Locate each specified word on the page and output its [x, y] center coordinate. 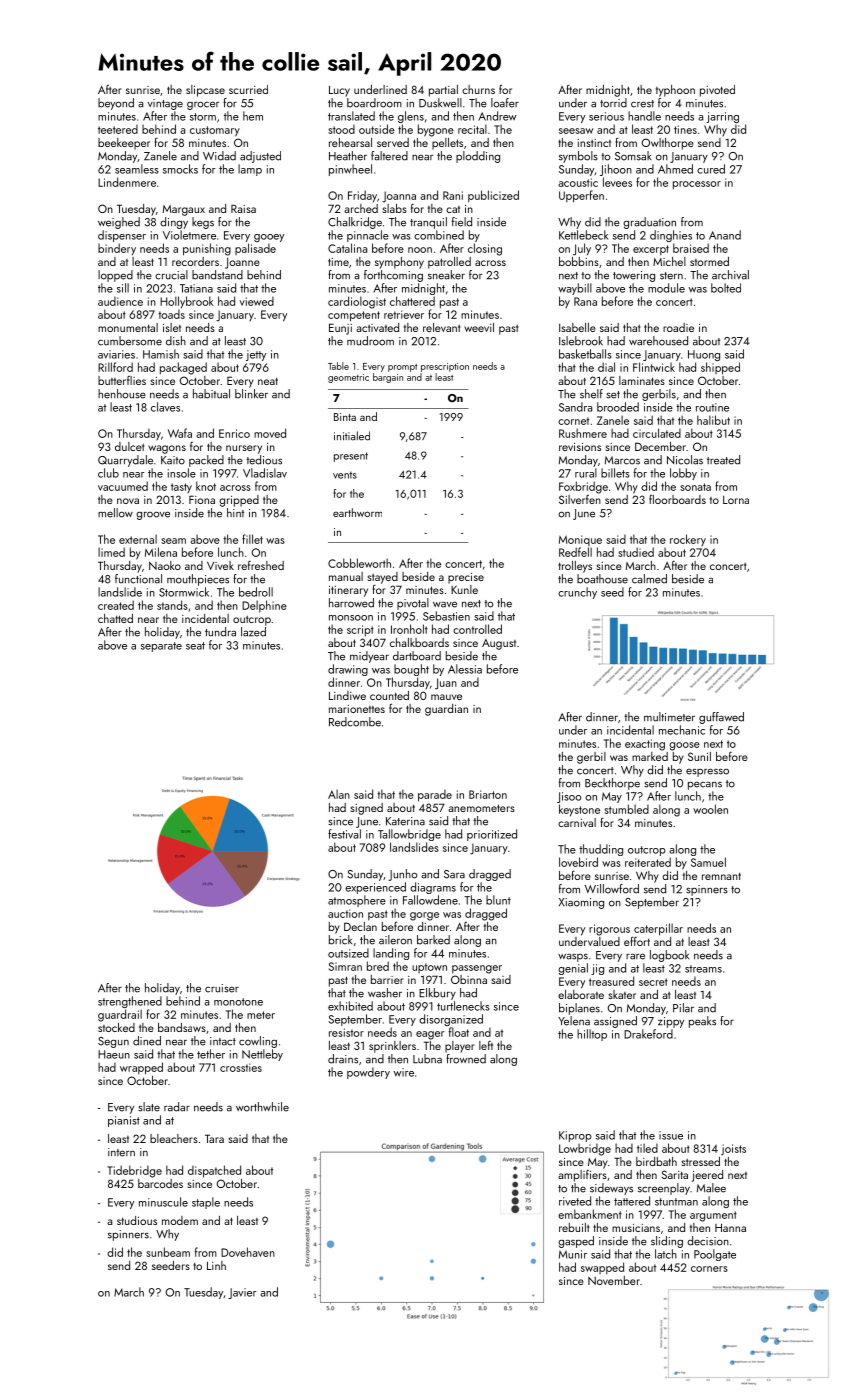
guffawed [721, 718]
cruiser [222, 988]
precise [466, 578]
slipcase [205, 91]
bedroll [256, 592]
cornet [573, 421]
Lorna [736, 500]
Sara [454, 874]
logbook [669, 956]
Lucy [339, 91]
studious [137, 1220]
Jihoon [616, 170]
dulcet [129, 446]
